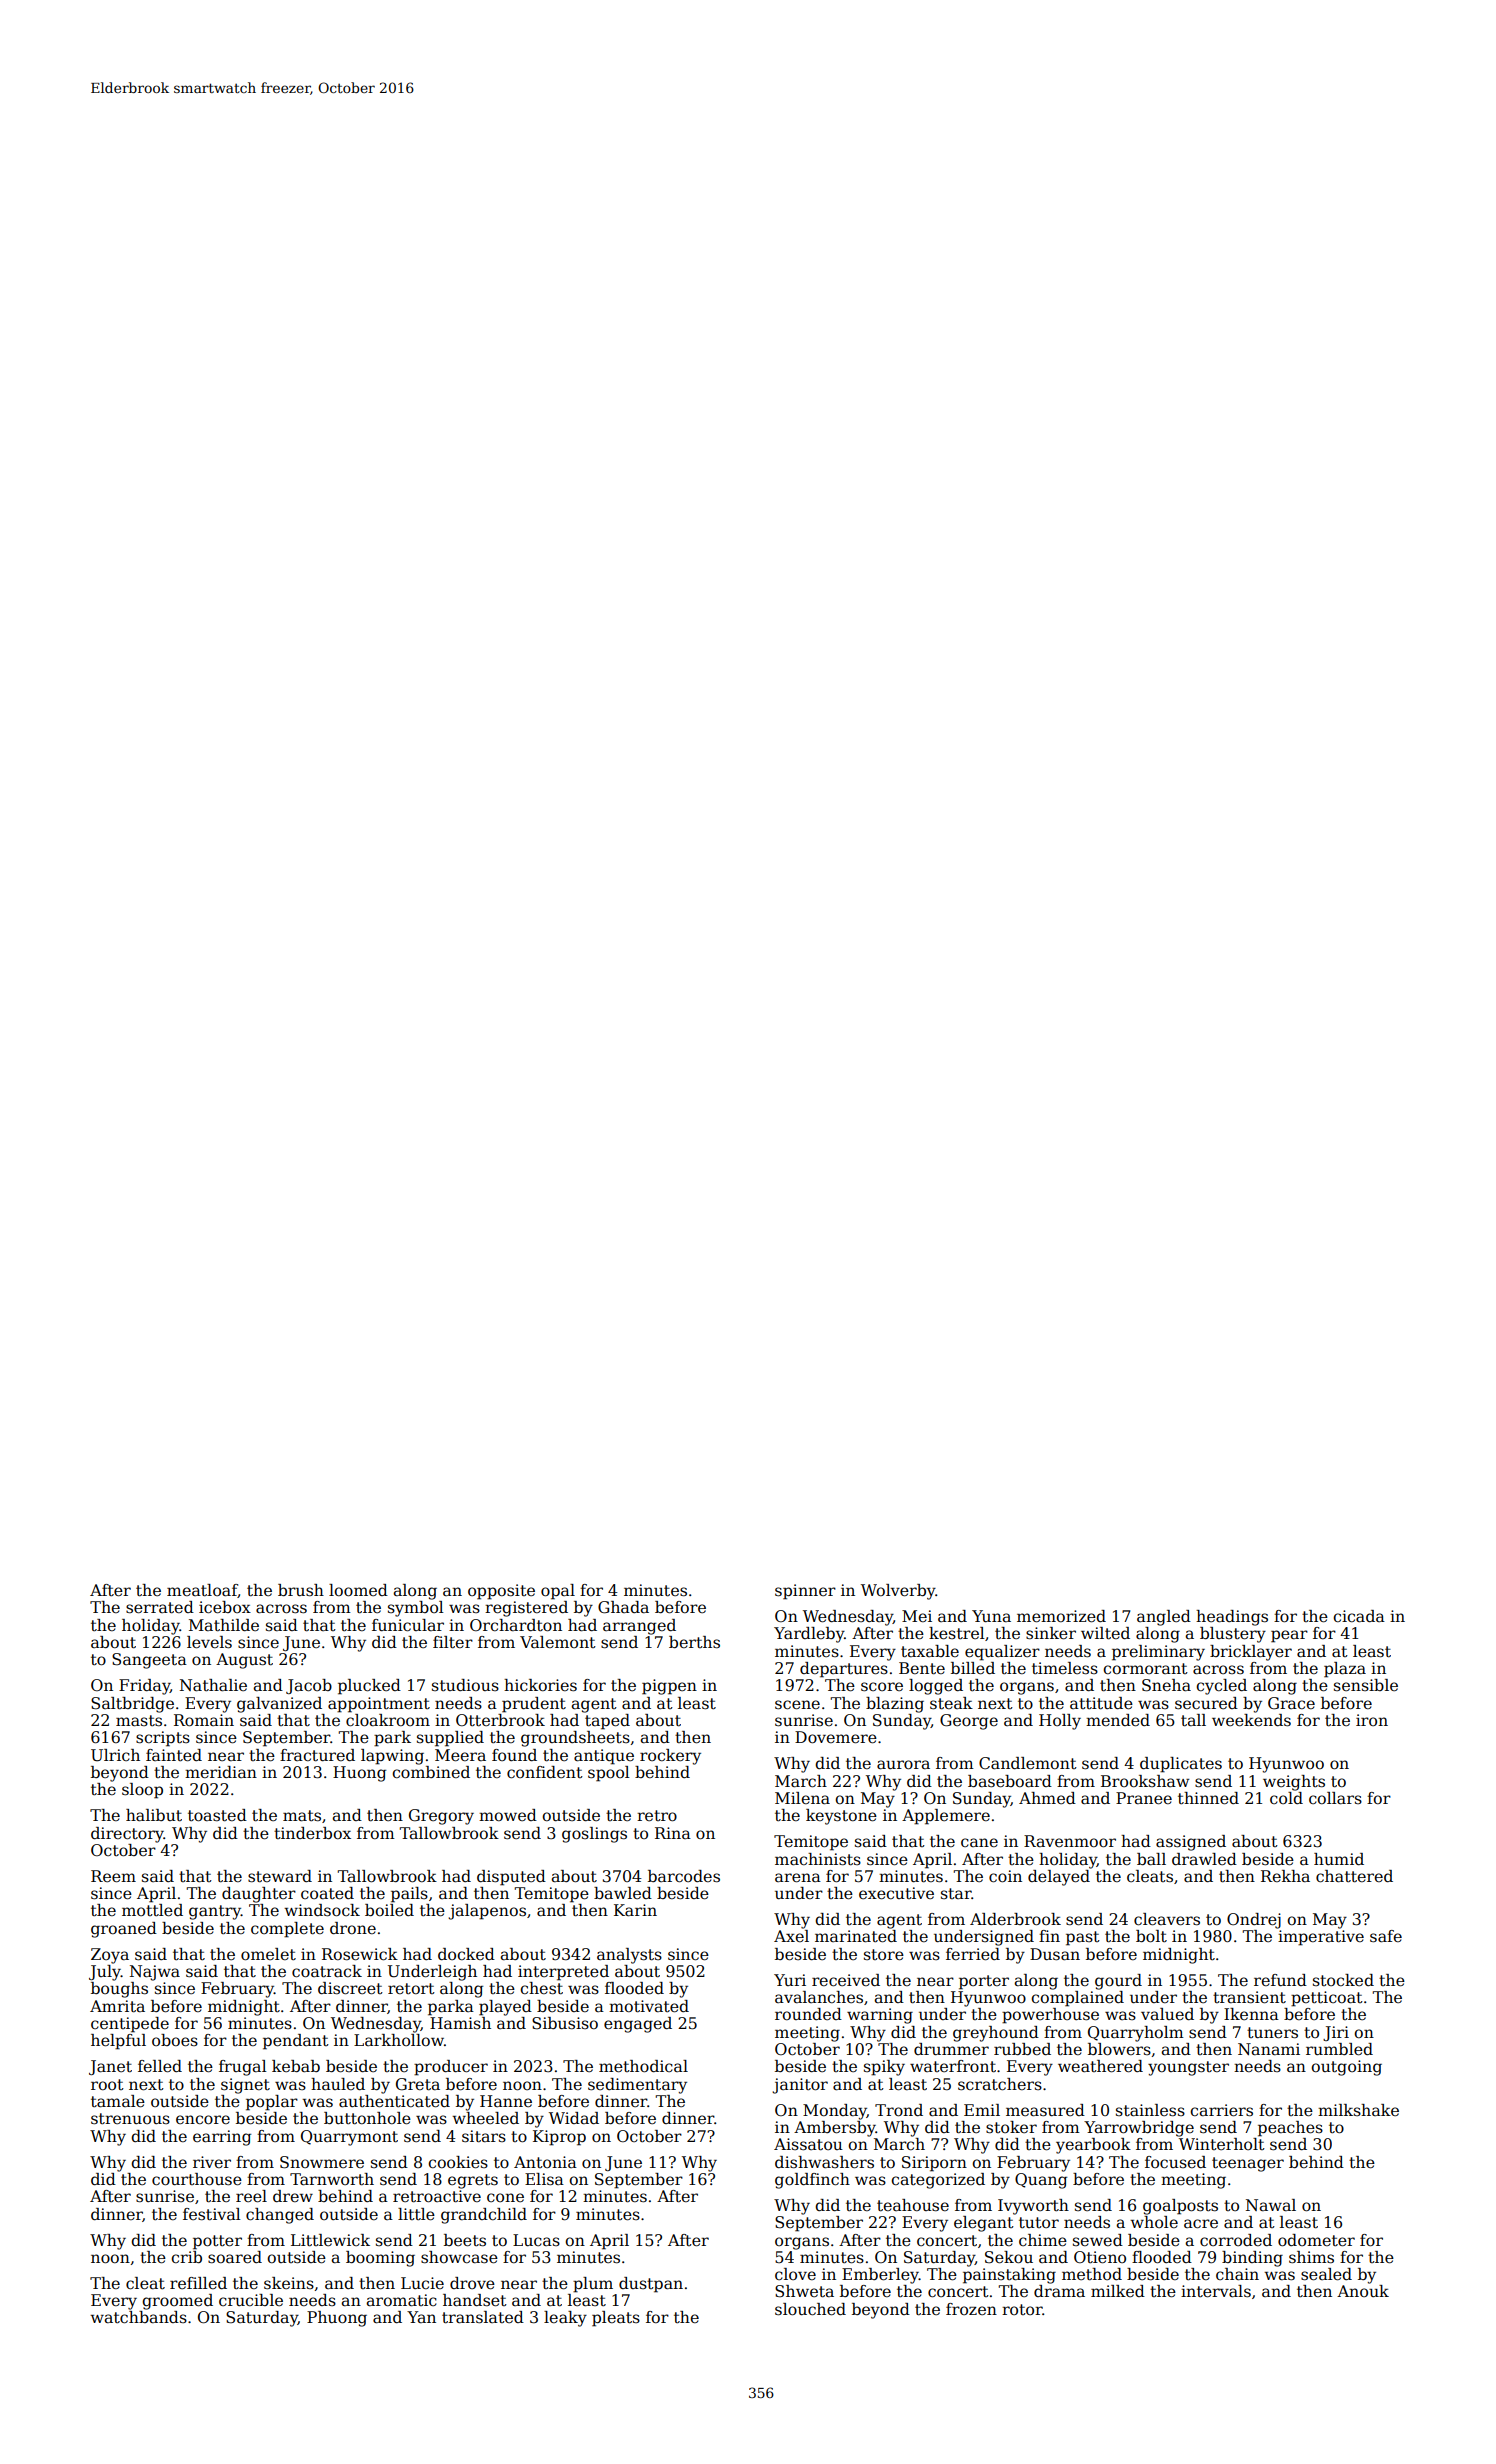  Describe the element at coordinates (1232, 1618) in the image. I see `headings` at that location.
